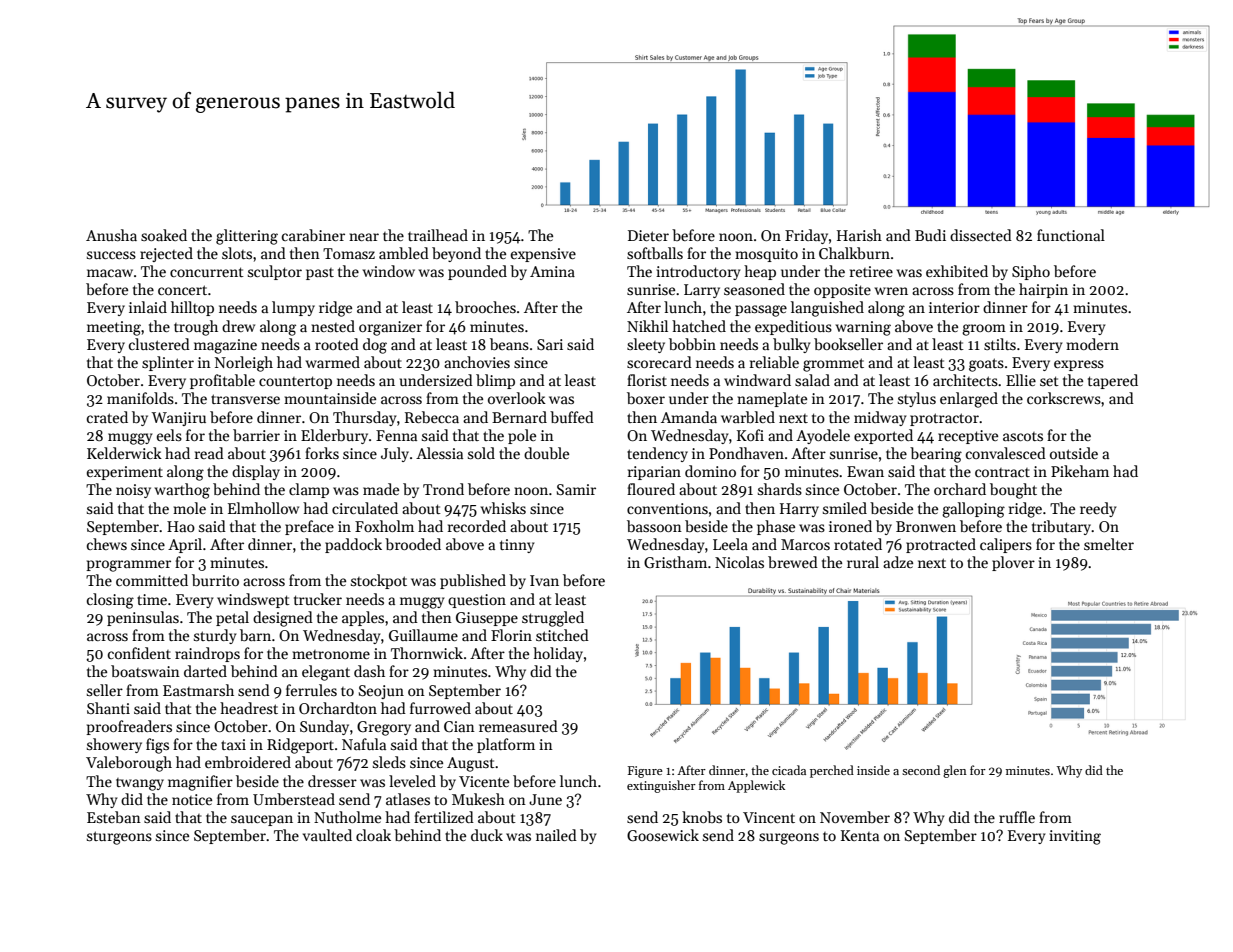 This image has height=952, width=1233. I want to click on sturgeons, so click(119, 838).
